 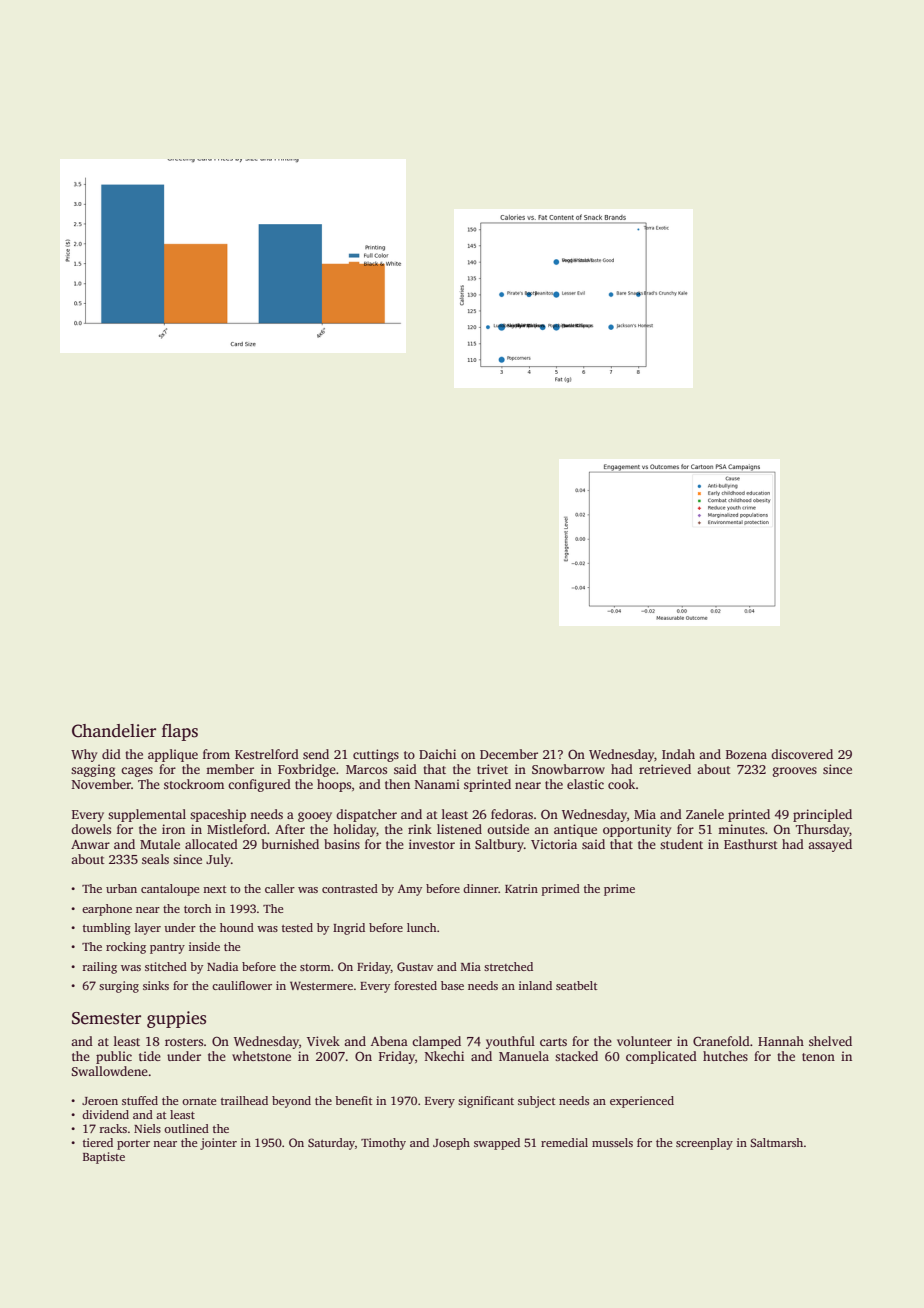 I want to click on Zanele, so click(x=705, y=814).
